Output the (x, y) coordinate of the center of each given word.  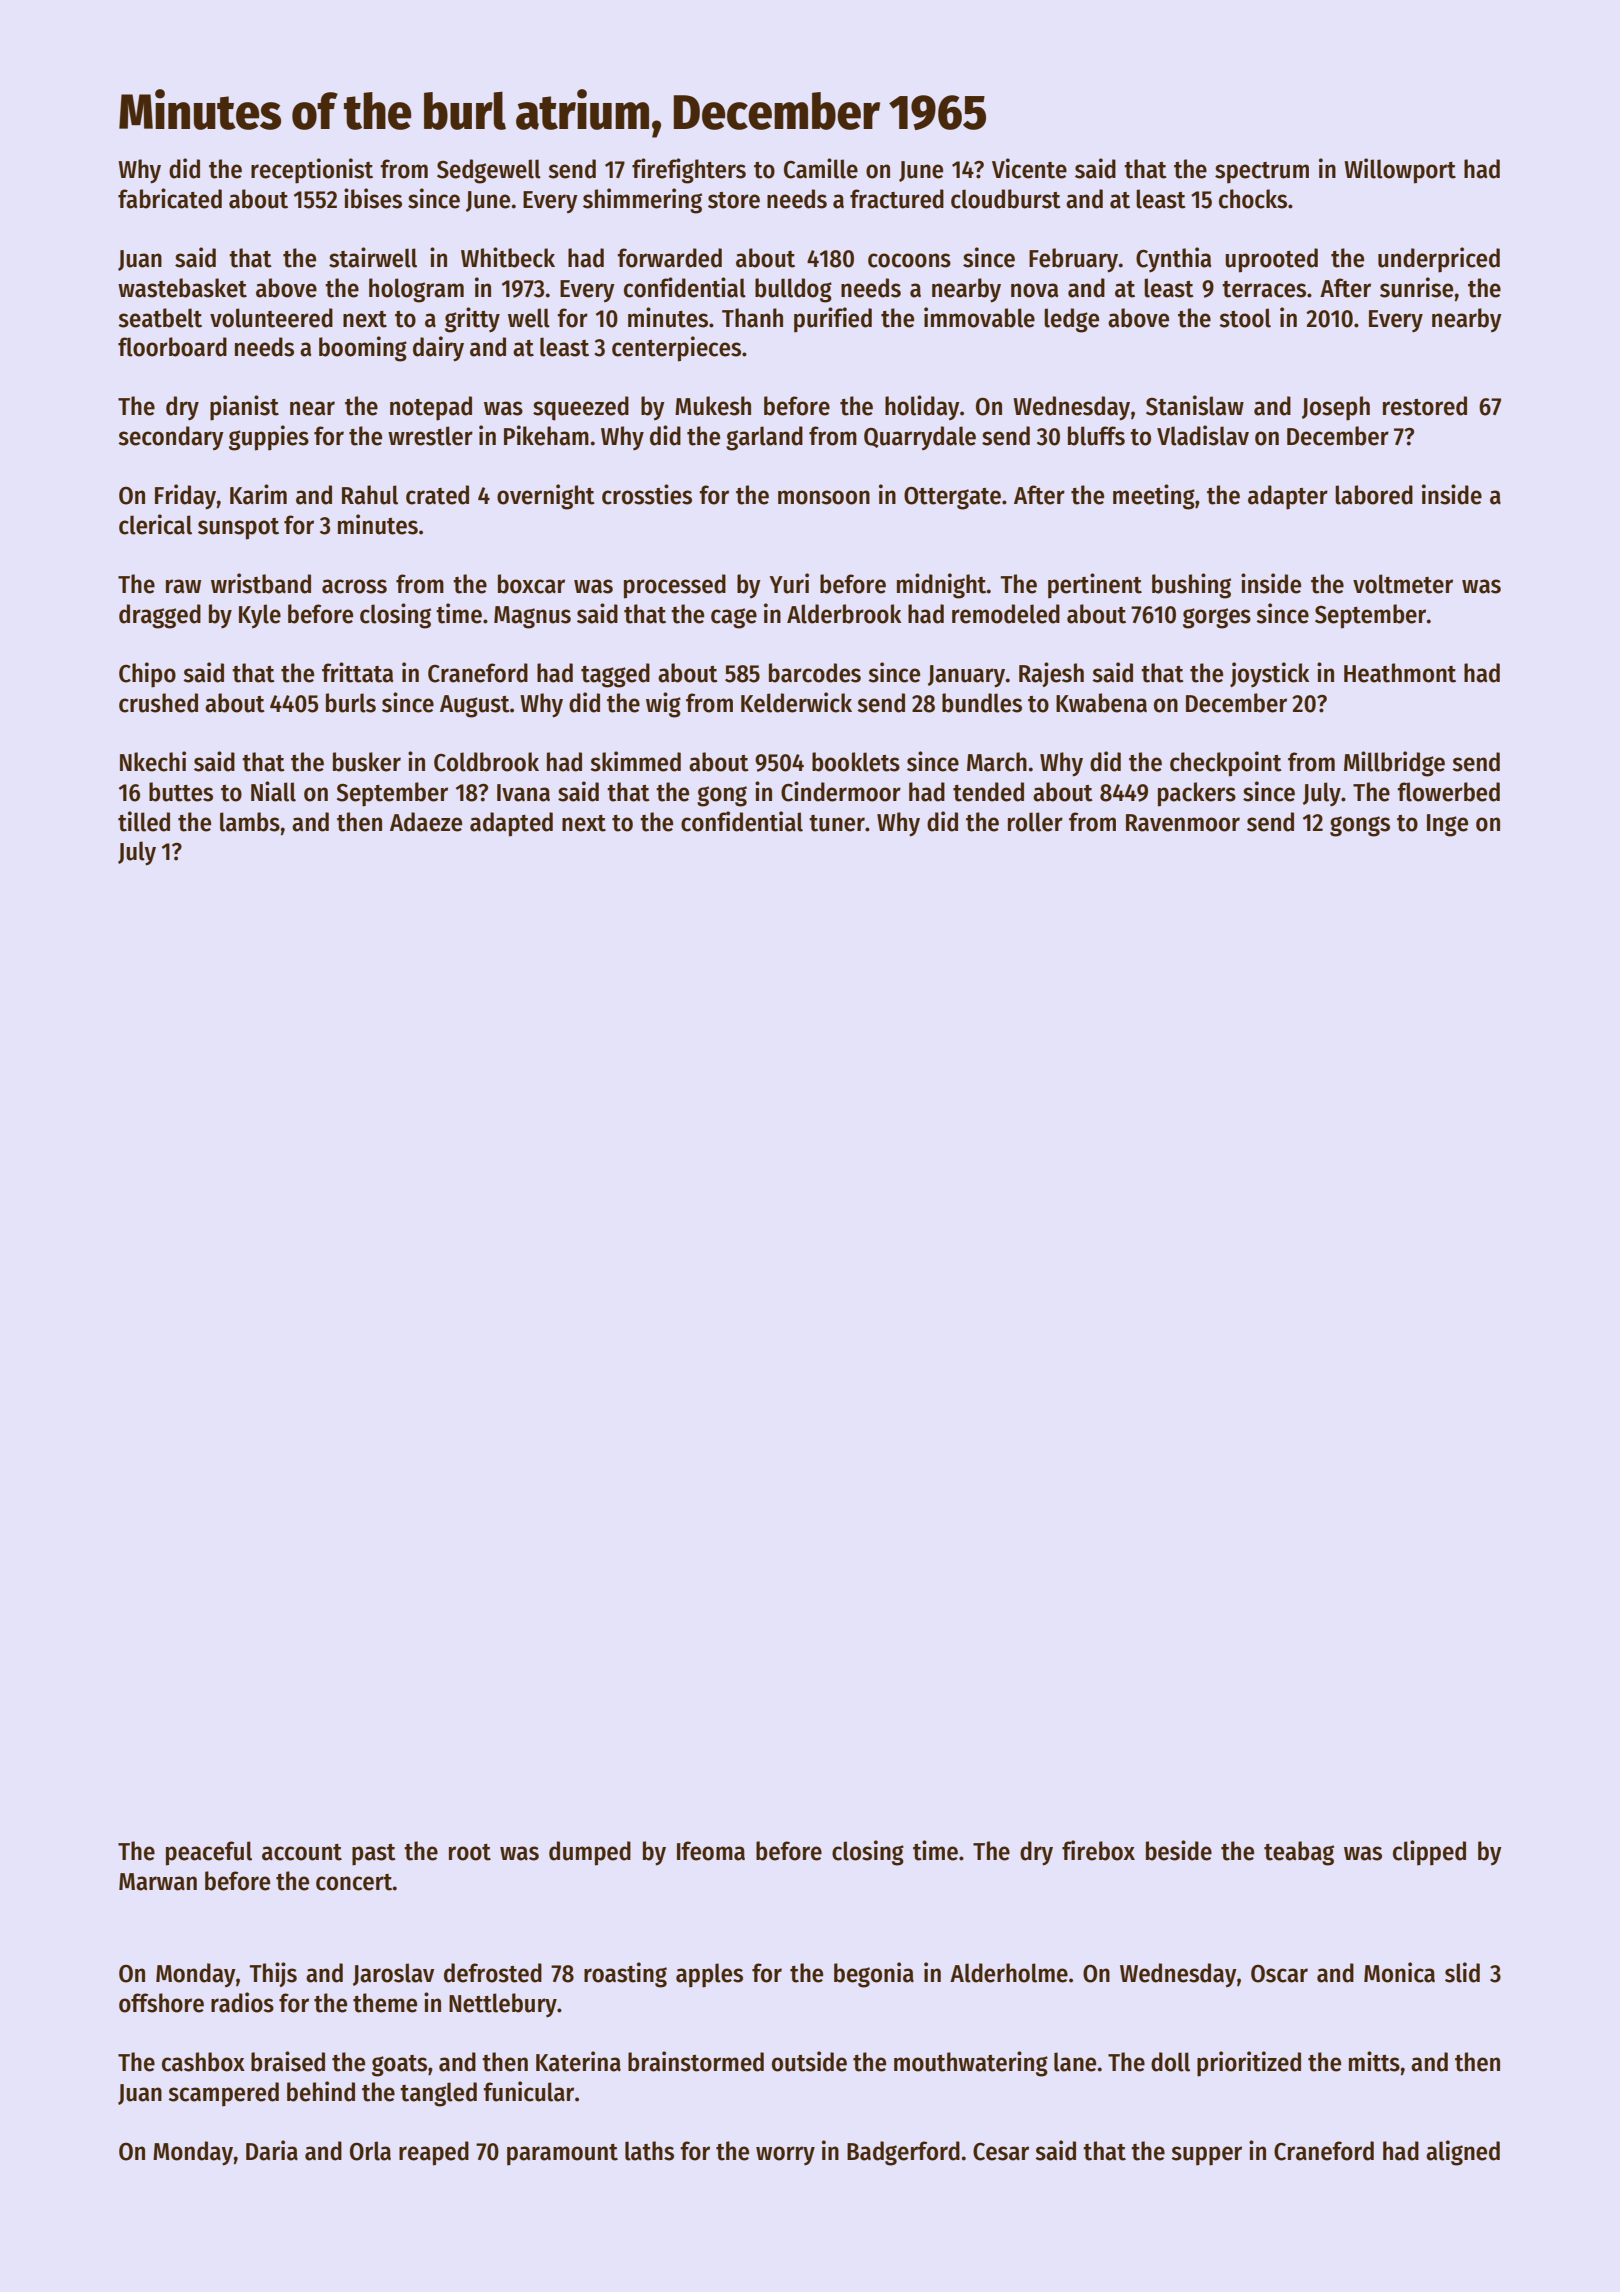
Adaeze (426, 822)
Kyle (260, 616)
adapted (511, 824)
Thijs (273, 1974)
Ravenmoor (1183, 823)
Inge (1447, 825)
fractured (897, 199)
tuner (837, 823)
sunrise (1416, 287)
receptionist (312, 171)
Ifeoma (711, 1851)
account (302, 1852)
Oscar (1279, 1974)
